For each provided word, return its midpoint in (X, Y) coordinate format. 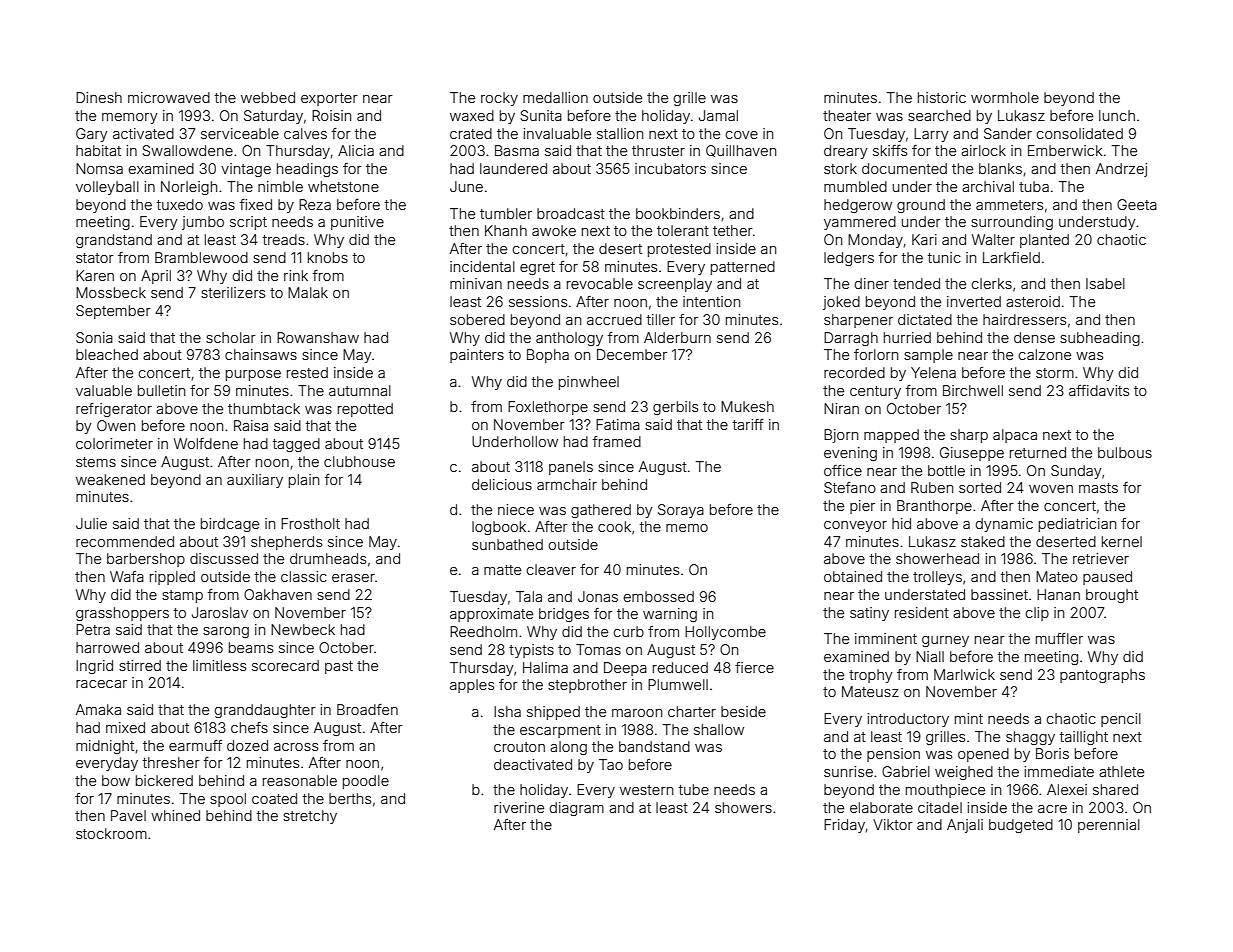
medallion (555, 97)
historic (942, 97)
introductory (908, 720)
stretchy (310, 817)
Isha (507, 711)
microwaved (169, 97)
